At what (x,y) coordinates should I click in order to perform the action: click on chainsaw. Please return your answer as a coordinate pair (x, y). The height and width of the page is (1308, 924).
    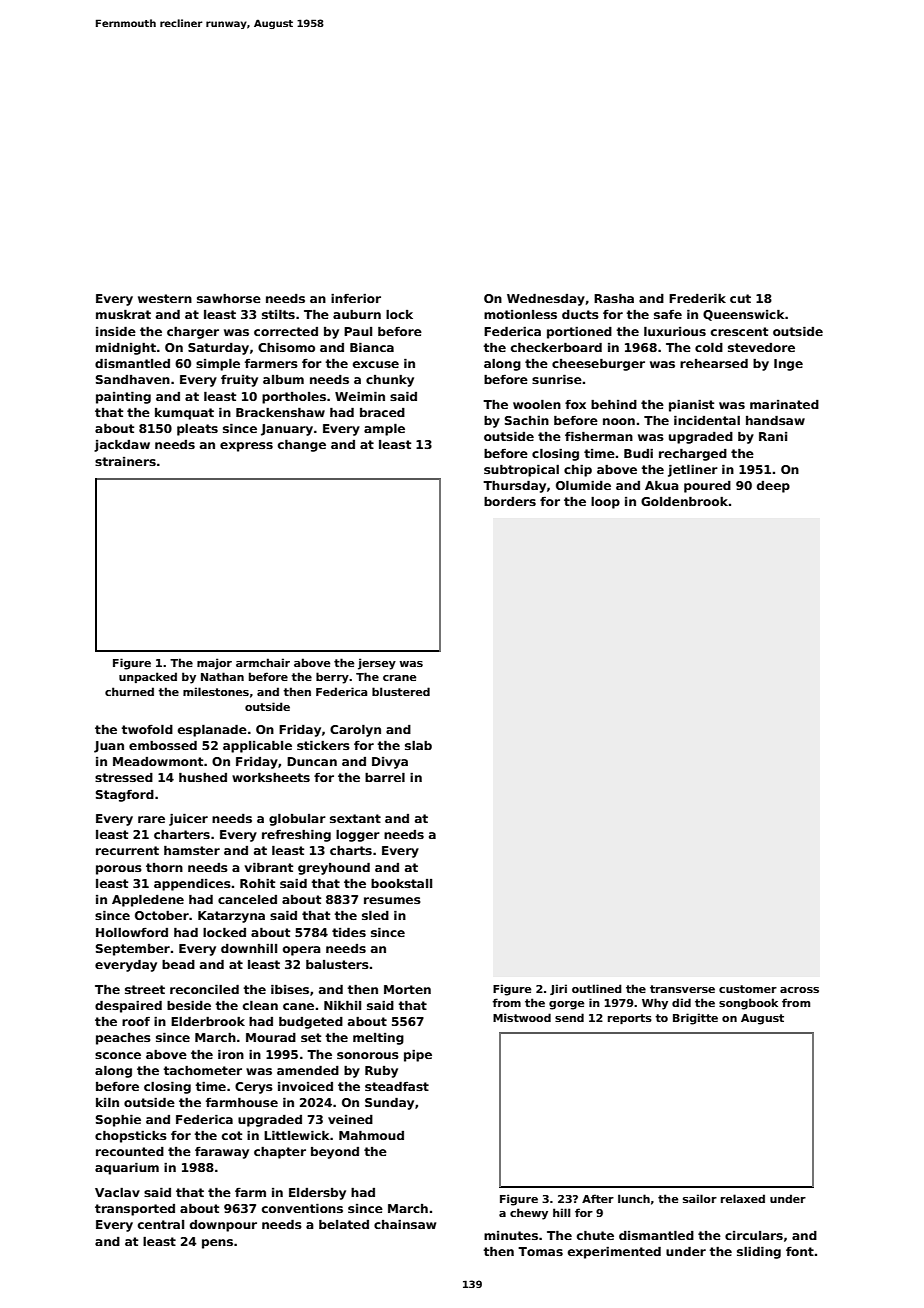
    Looking at the image, I should click on (405, 1224).
